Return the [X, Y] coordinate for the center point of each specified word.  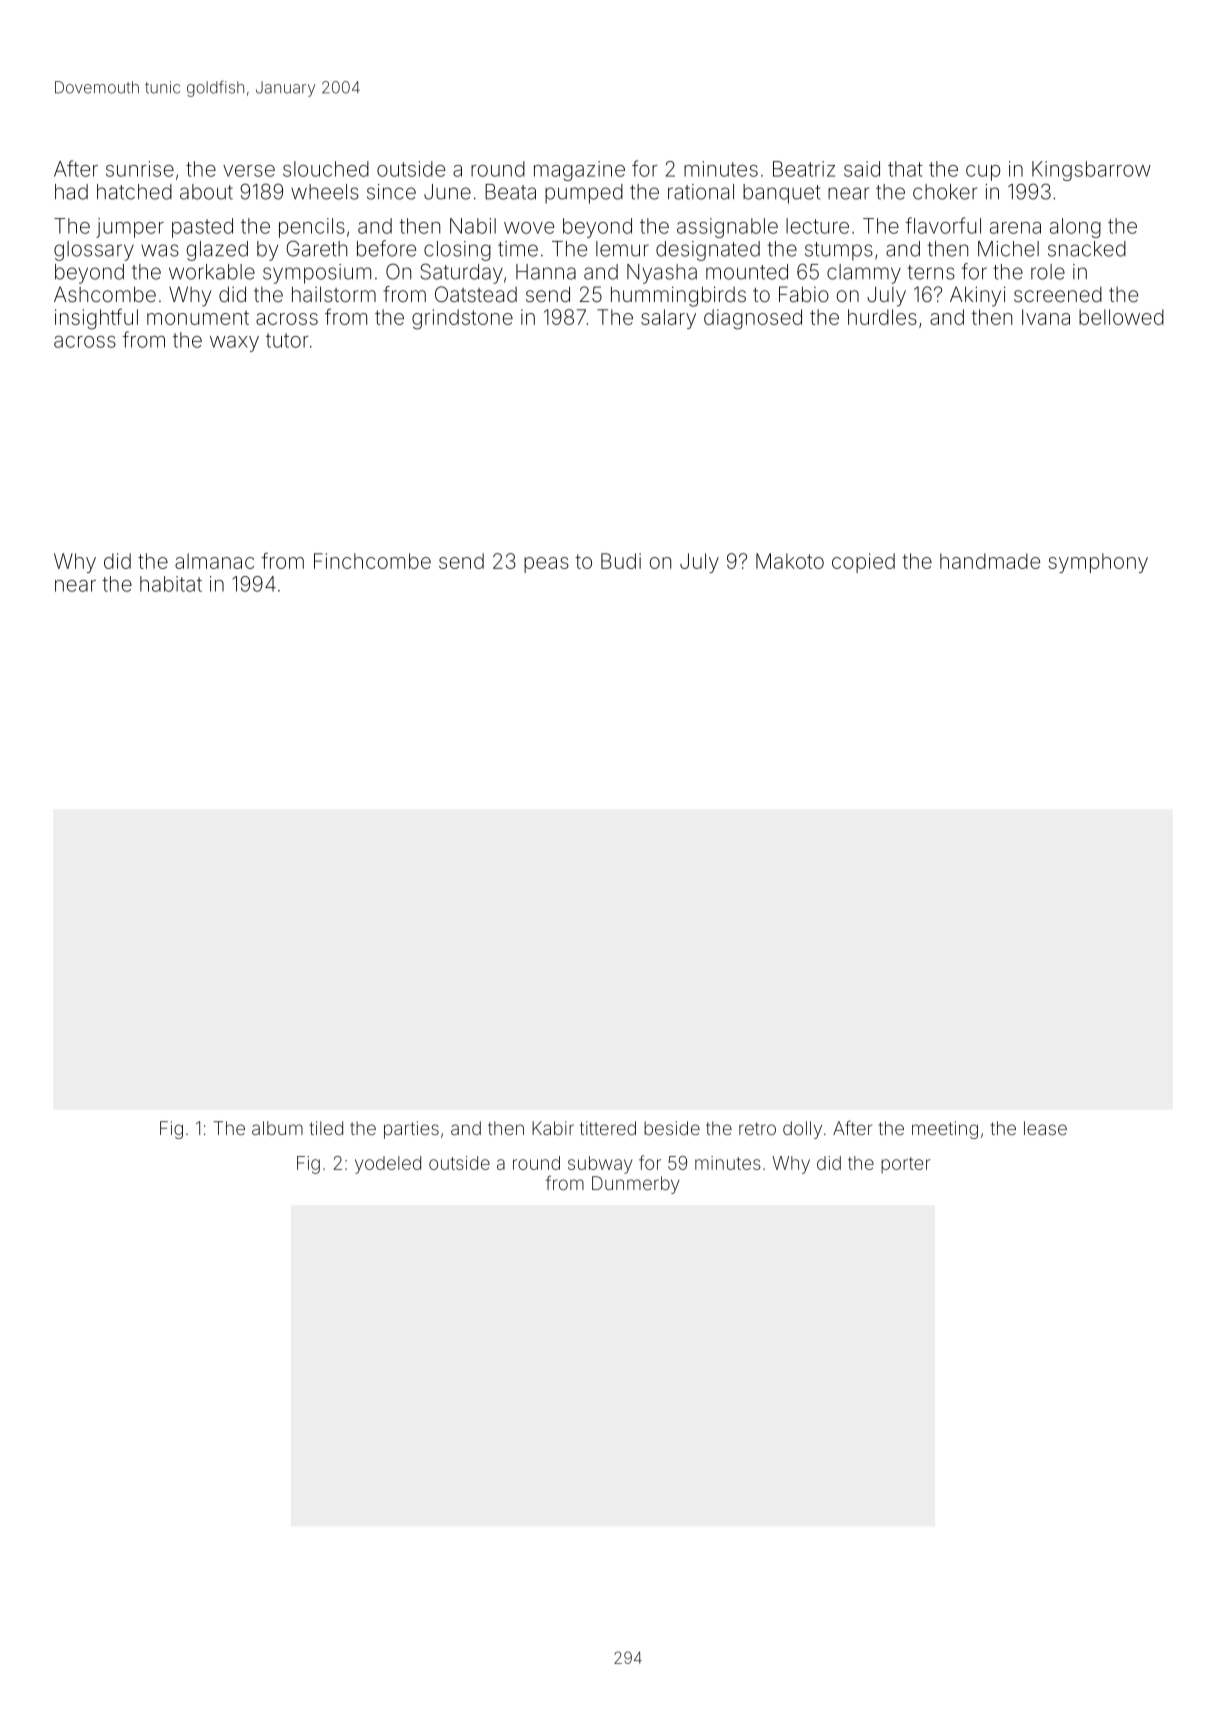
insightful [96, 319]
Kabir [553, 1128]
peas [546, 565]
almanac [214, 561]
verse [249, 171]
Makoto [790, 561]
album [277, 1128]
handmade [990, 561]
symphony [1098, 563]
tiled [326, 1128]
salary [668, 319]
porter [906, 1165]
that [905, 169]
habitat [171, 584]
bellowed [1121, 317]
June [447, 192]
